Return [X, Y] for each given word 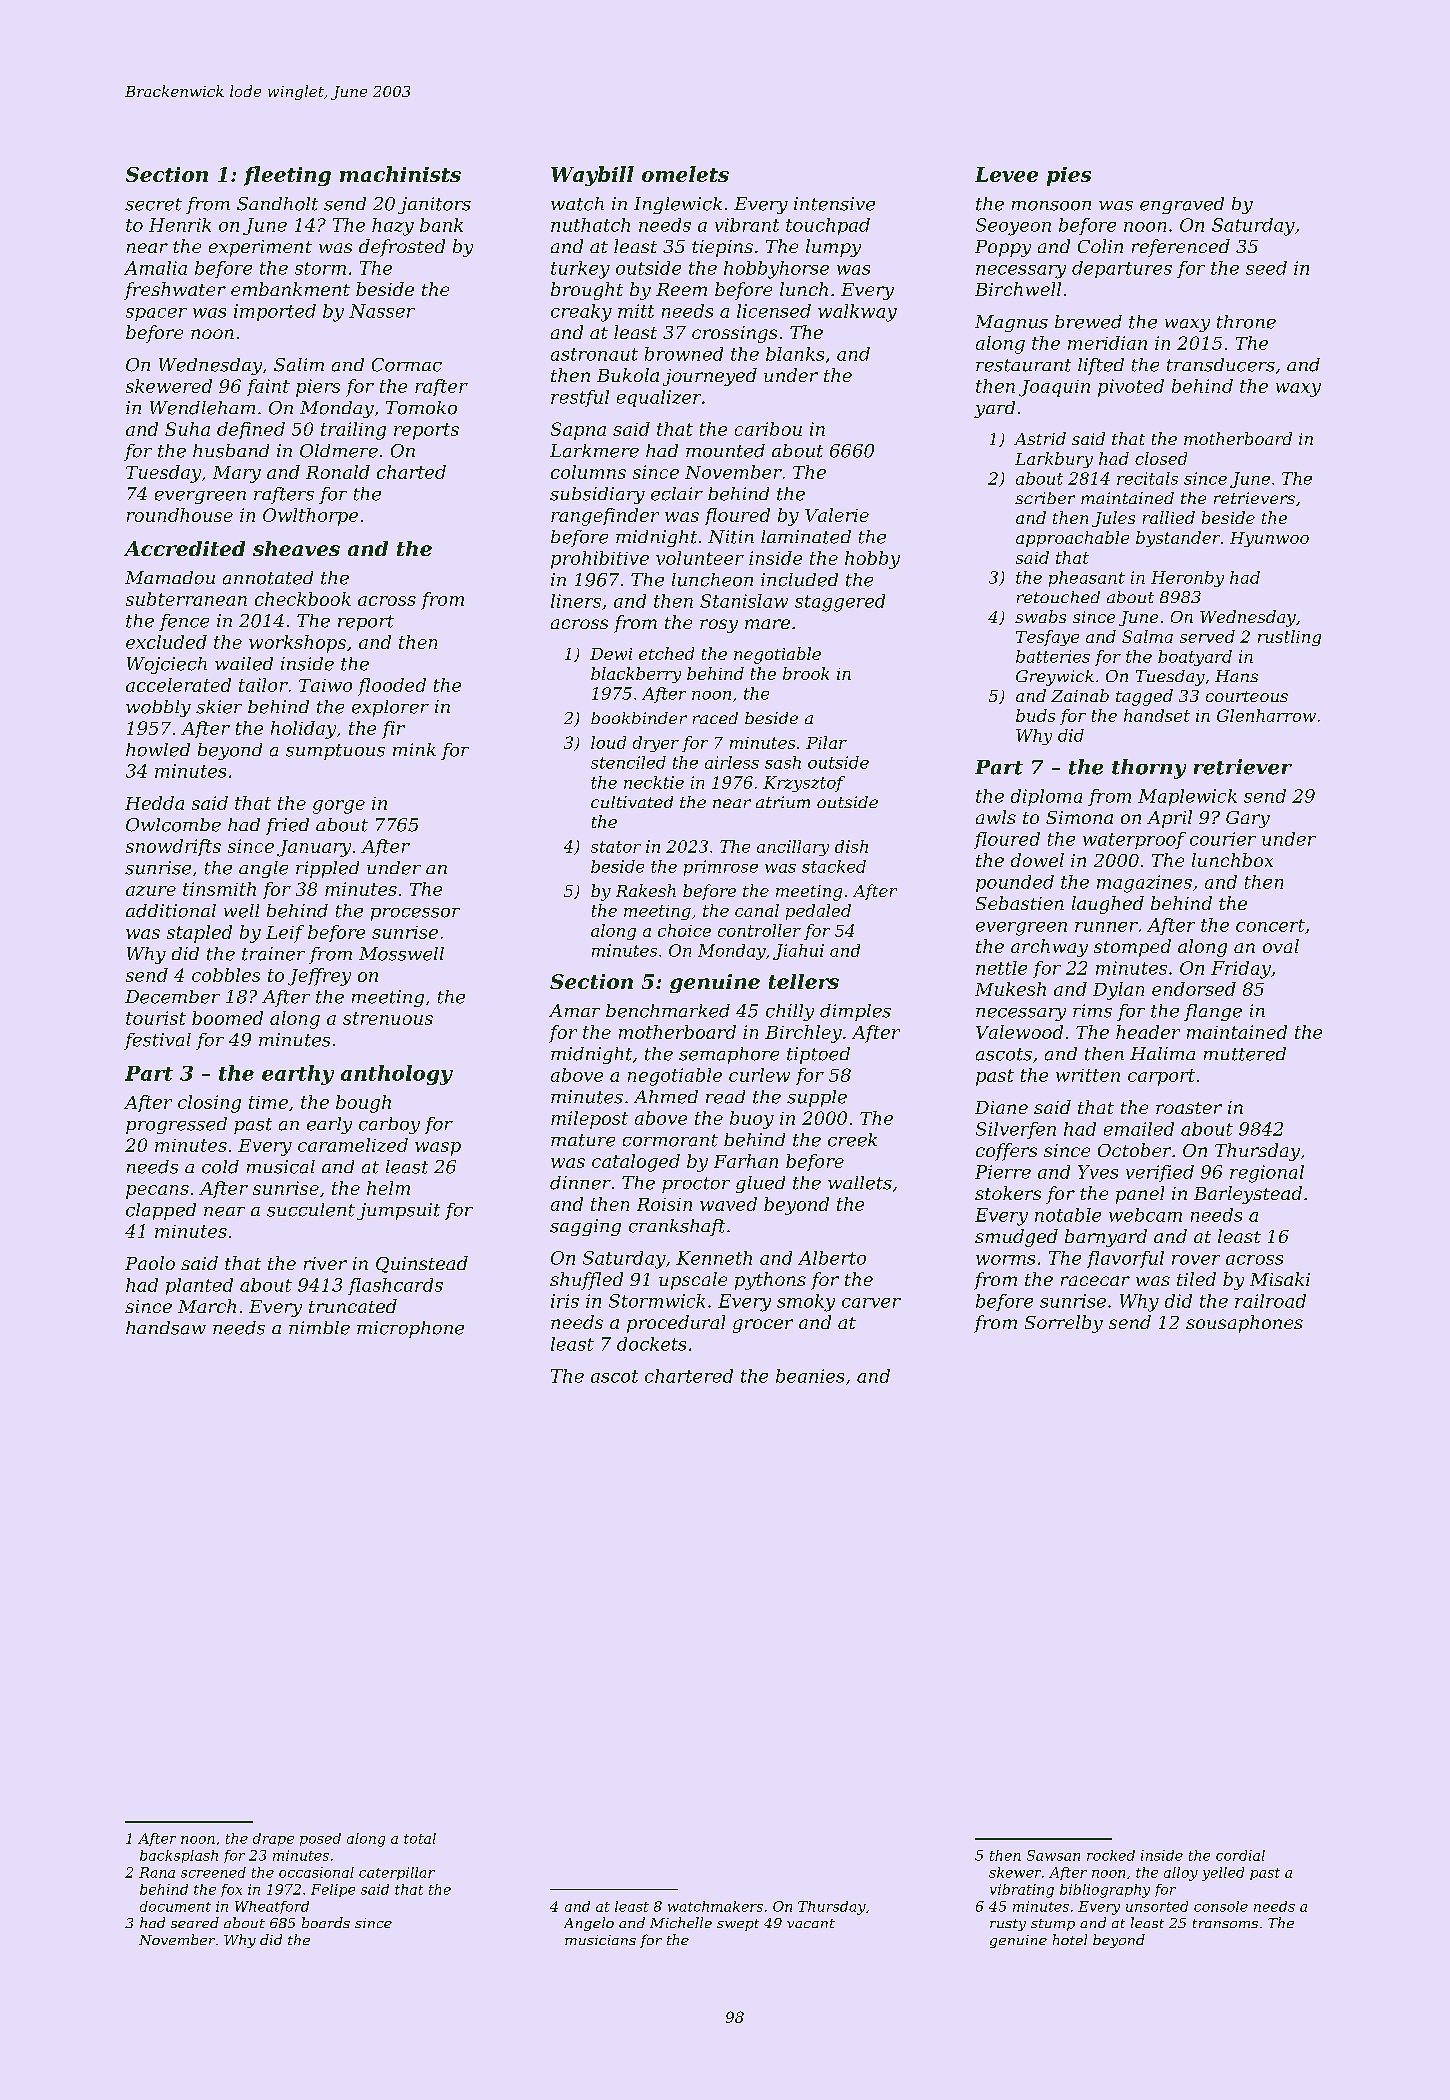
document [175, 1906]
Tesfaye [1047, 638]
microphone [410, 1329]
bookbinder [639, 718]
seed [1266, 268]
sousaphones [1244, 1324]
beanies [810, 1376]
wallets [860, 1183]
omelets [685, 174]
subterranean [186, 599]
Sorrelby [1064, 1324]
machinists [400, 174]
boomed [227, 1018]
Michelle [681, 1922]
